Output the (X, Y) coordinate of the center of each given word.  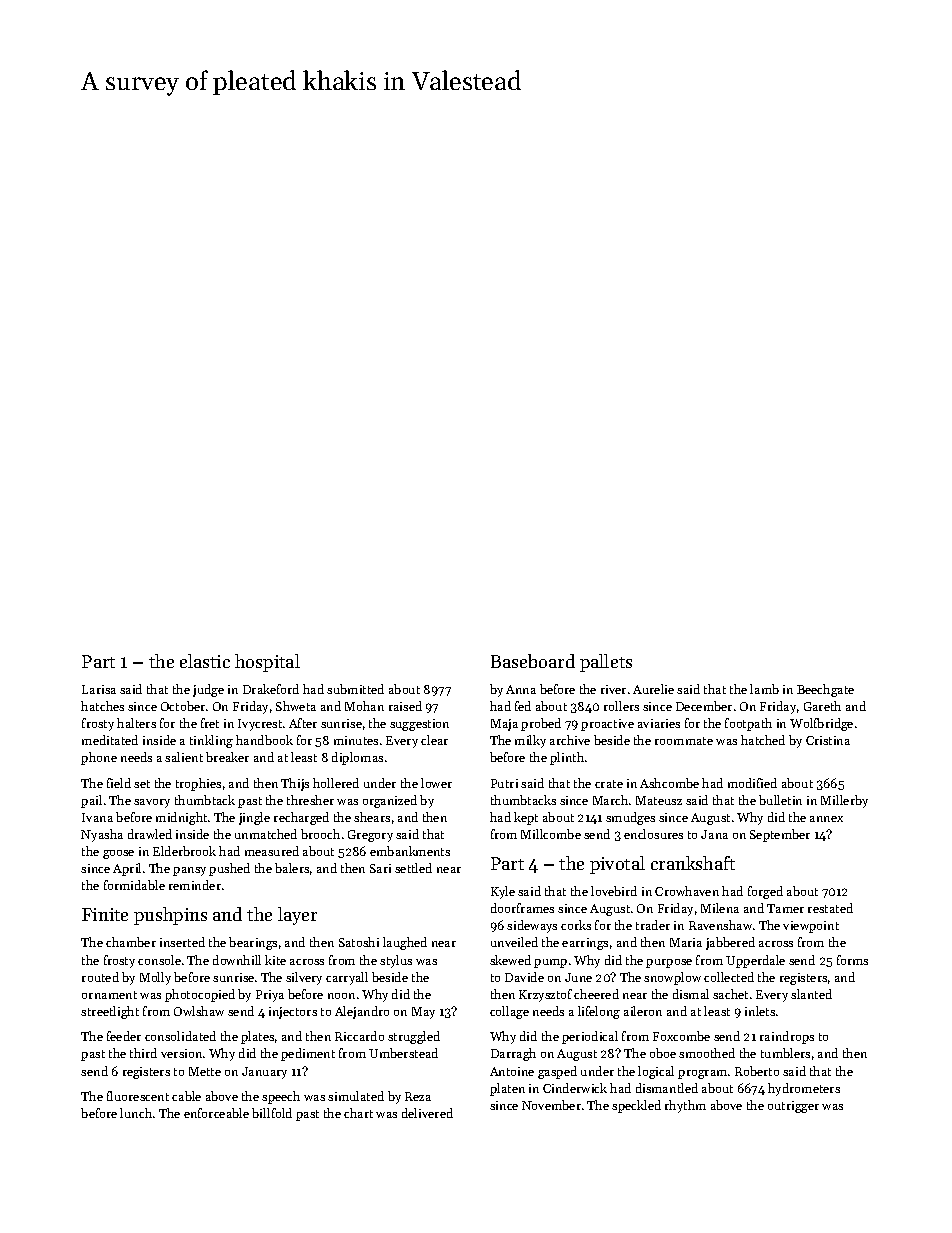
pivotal (617, 865)
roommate (684, 741)
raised (405, 706)
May (423, 1013)
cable (186, 1096)
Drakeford (271, 689)
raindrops (787, 1037)
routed (100, 977)
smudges (630, 818)
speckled (636, 1106)
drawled (150, 834)
